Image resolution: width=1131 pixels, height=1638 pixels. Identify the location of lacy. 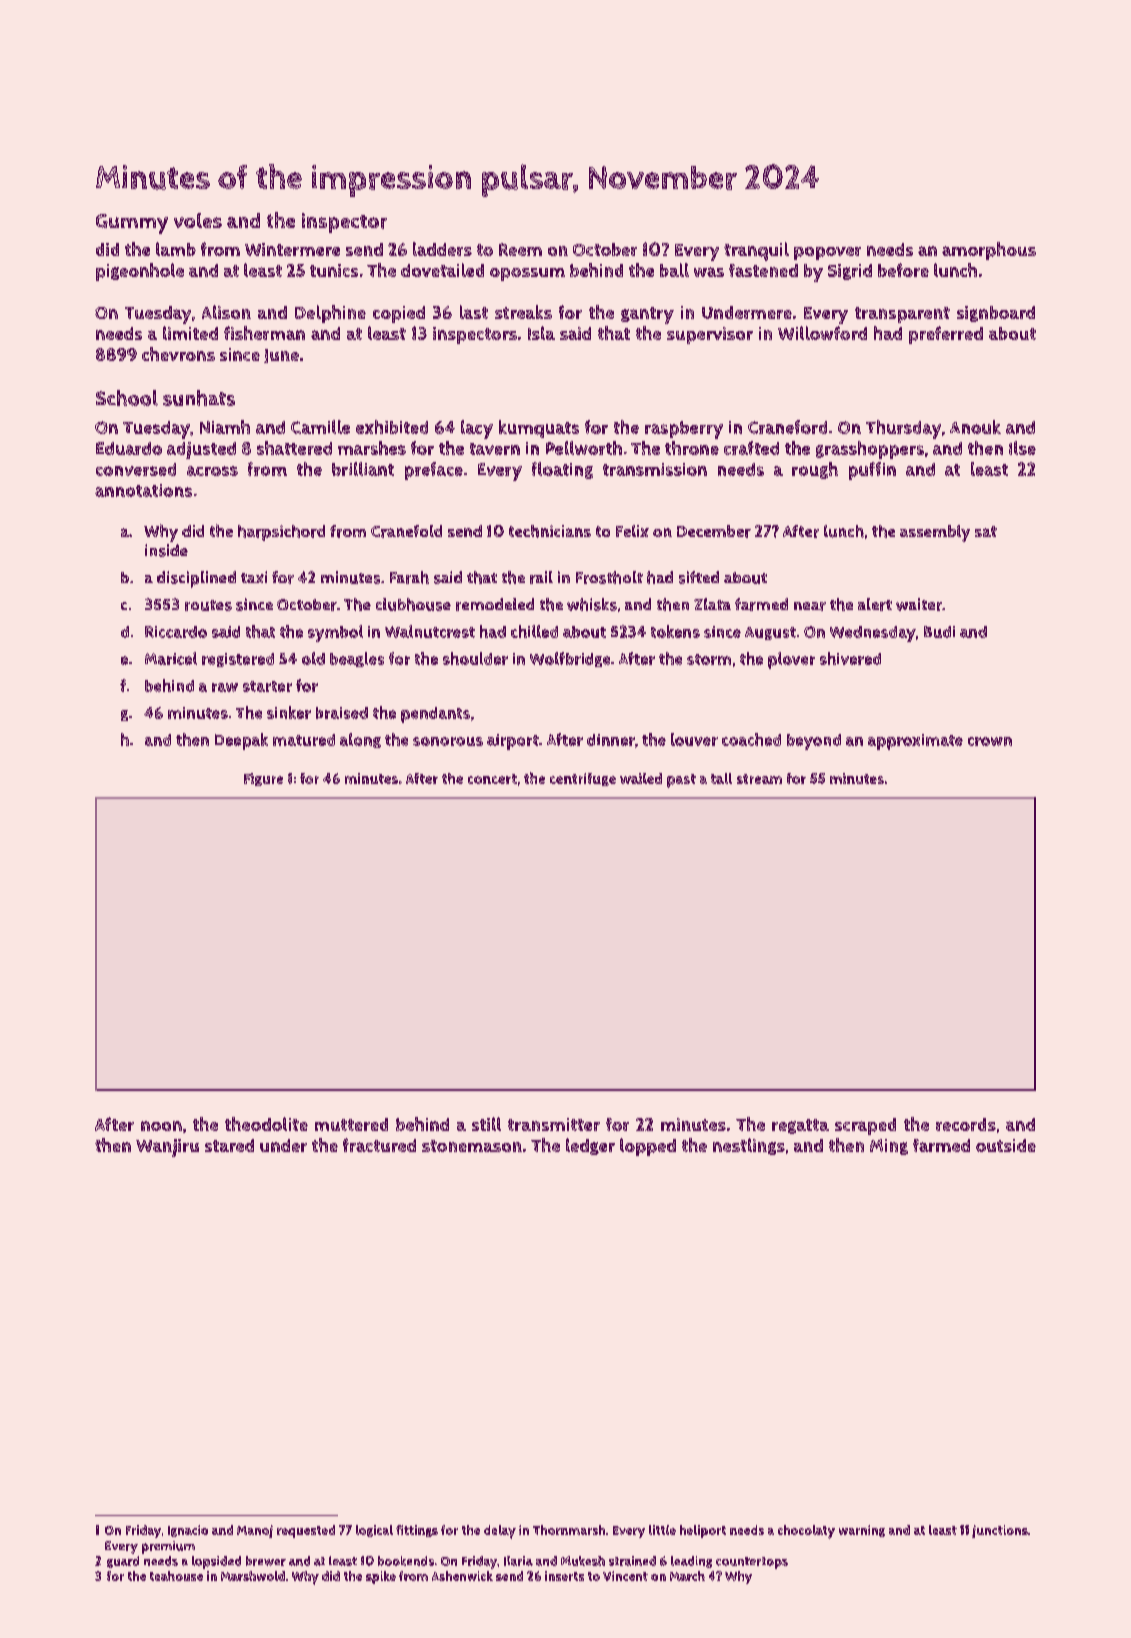
(477, 429).
